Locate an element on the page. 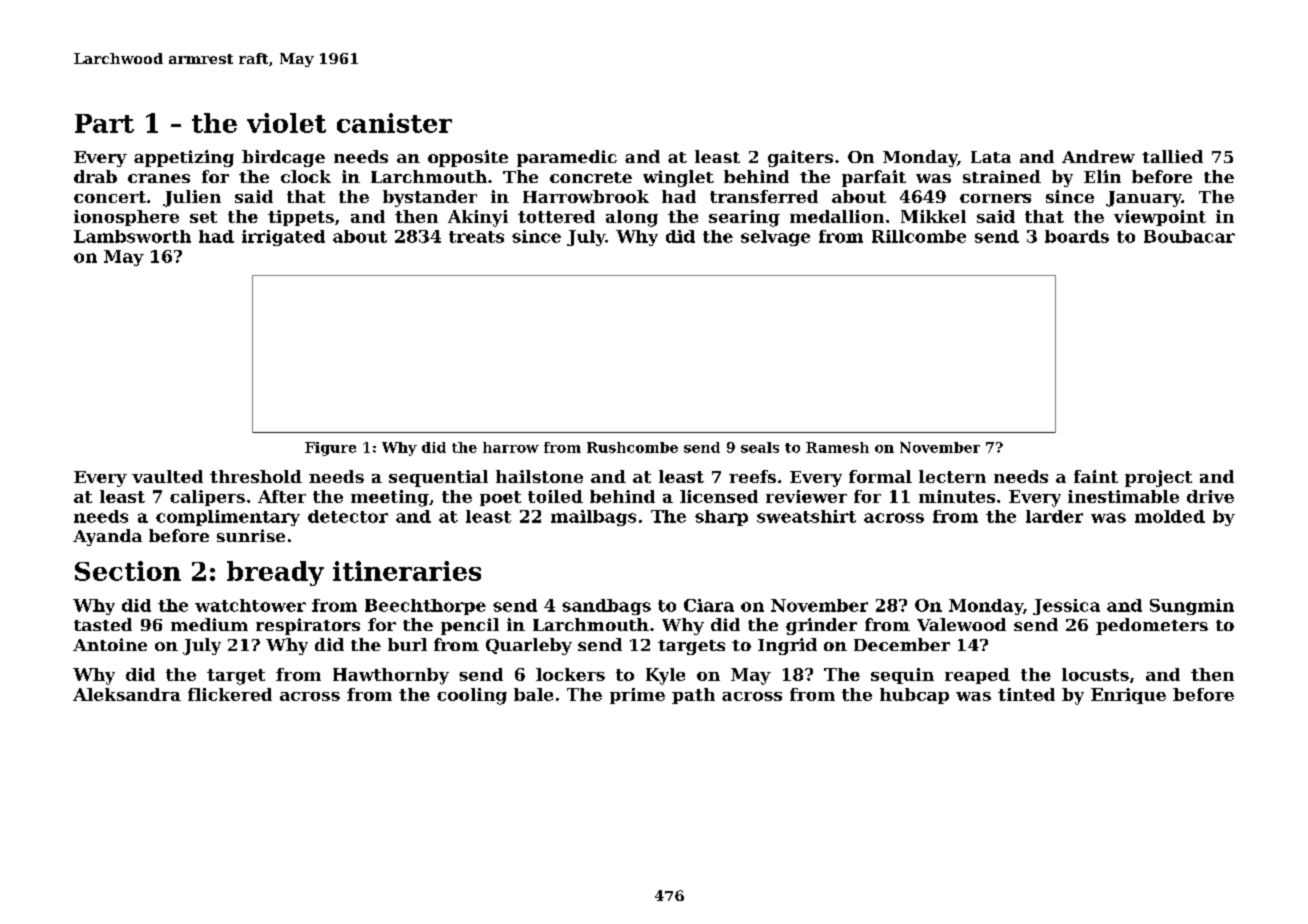  hubcap is located at coordinates (914, 696).
